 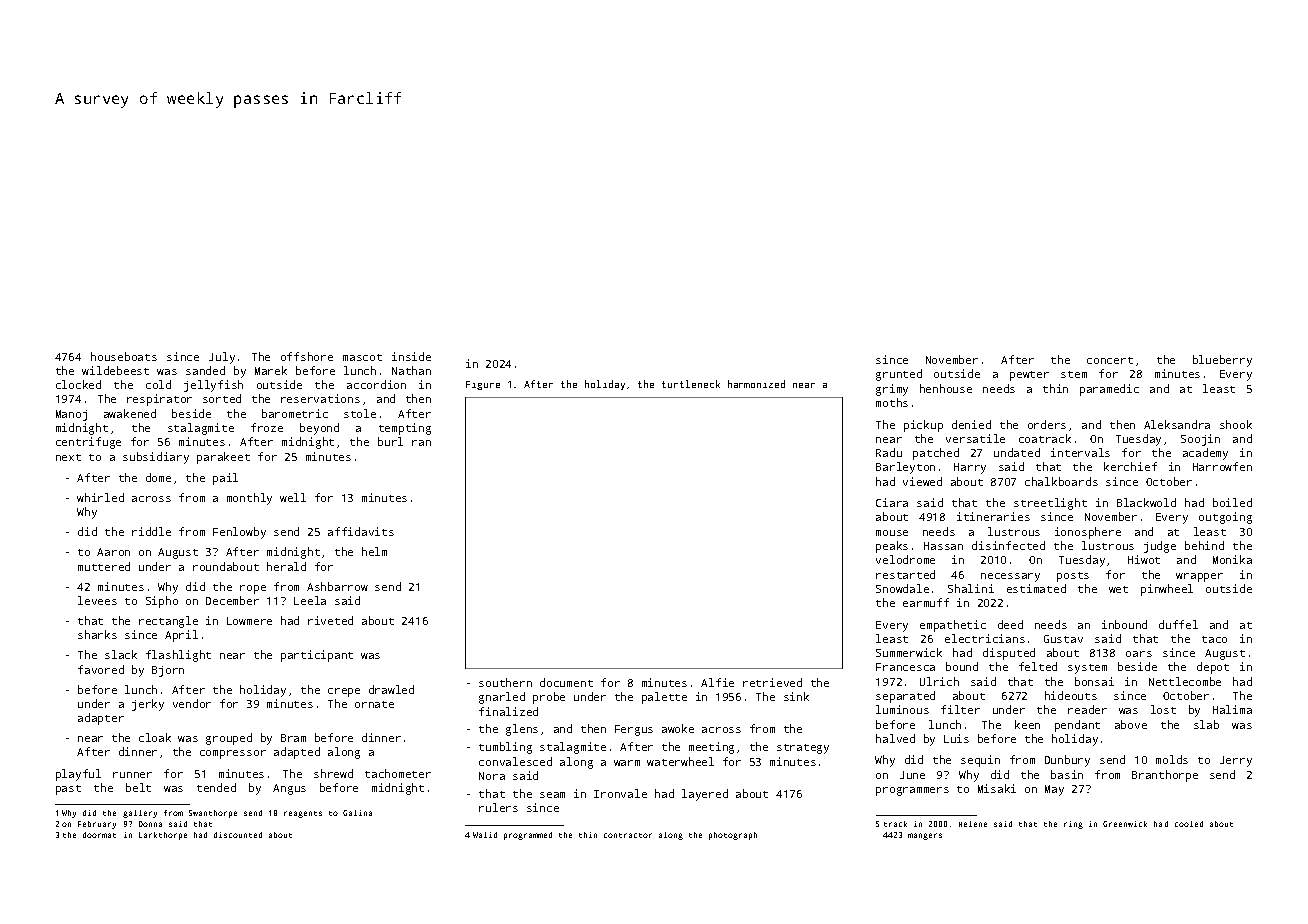 What do you see at coordinates (130, 413) in the image?
I see `awakened` at bounding box center [130, 413].
